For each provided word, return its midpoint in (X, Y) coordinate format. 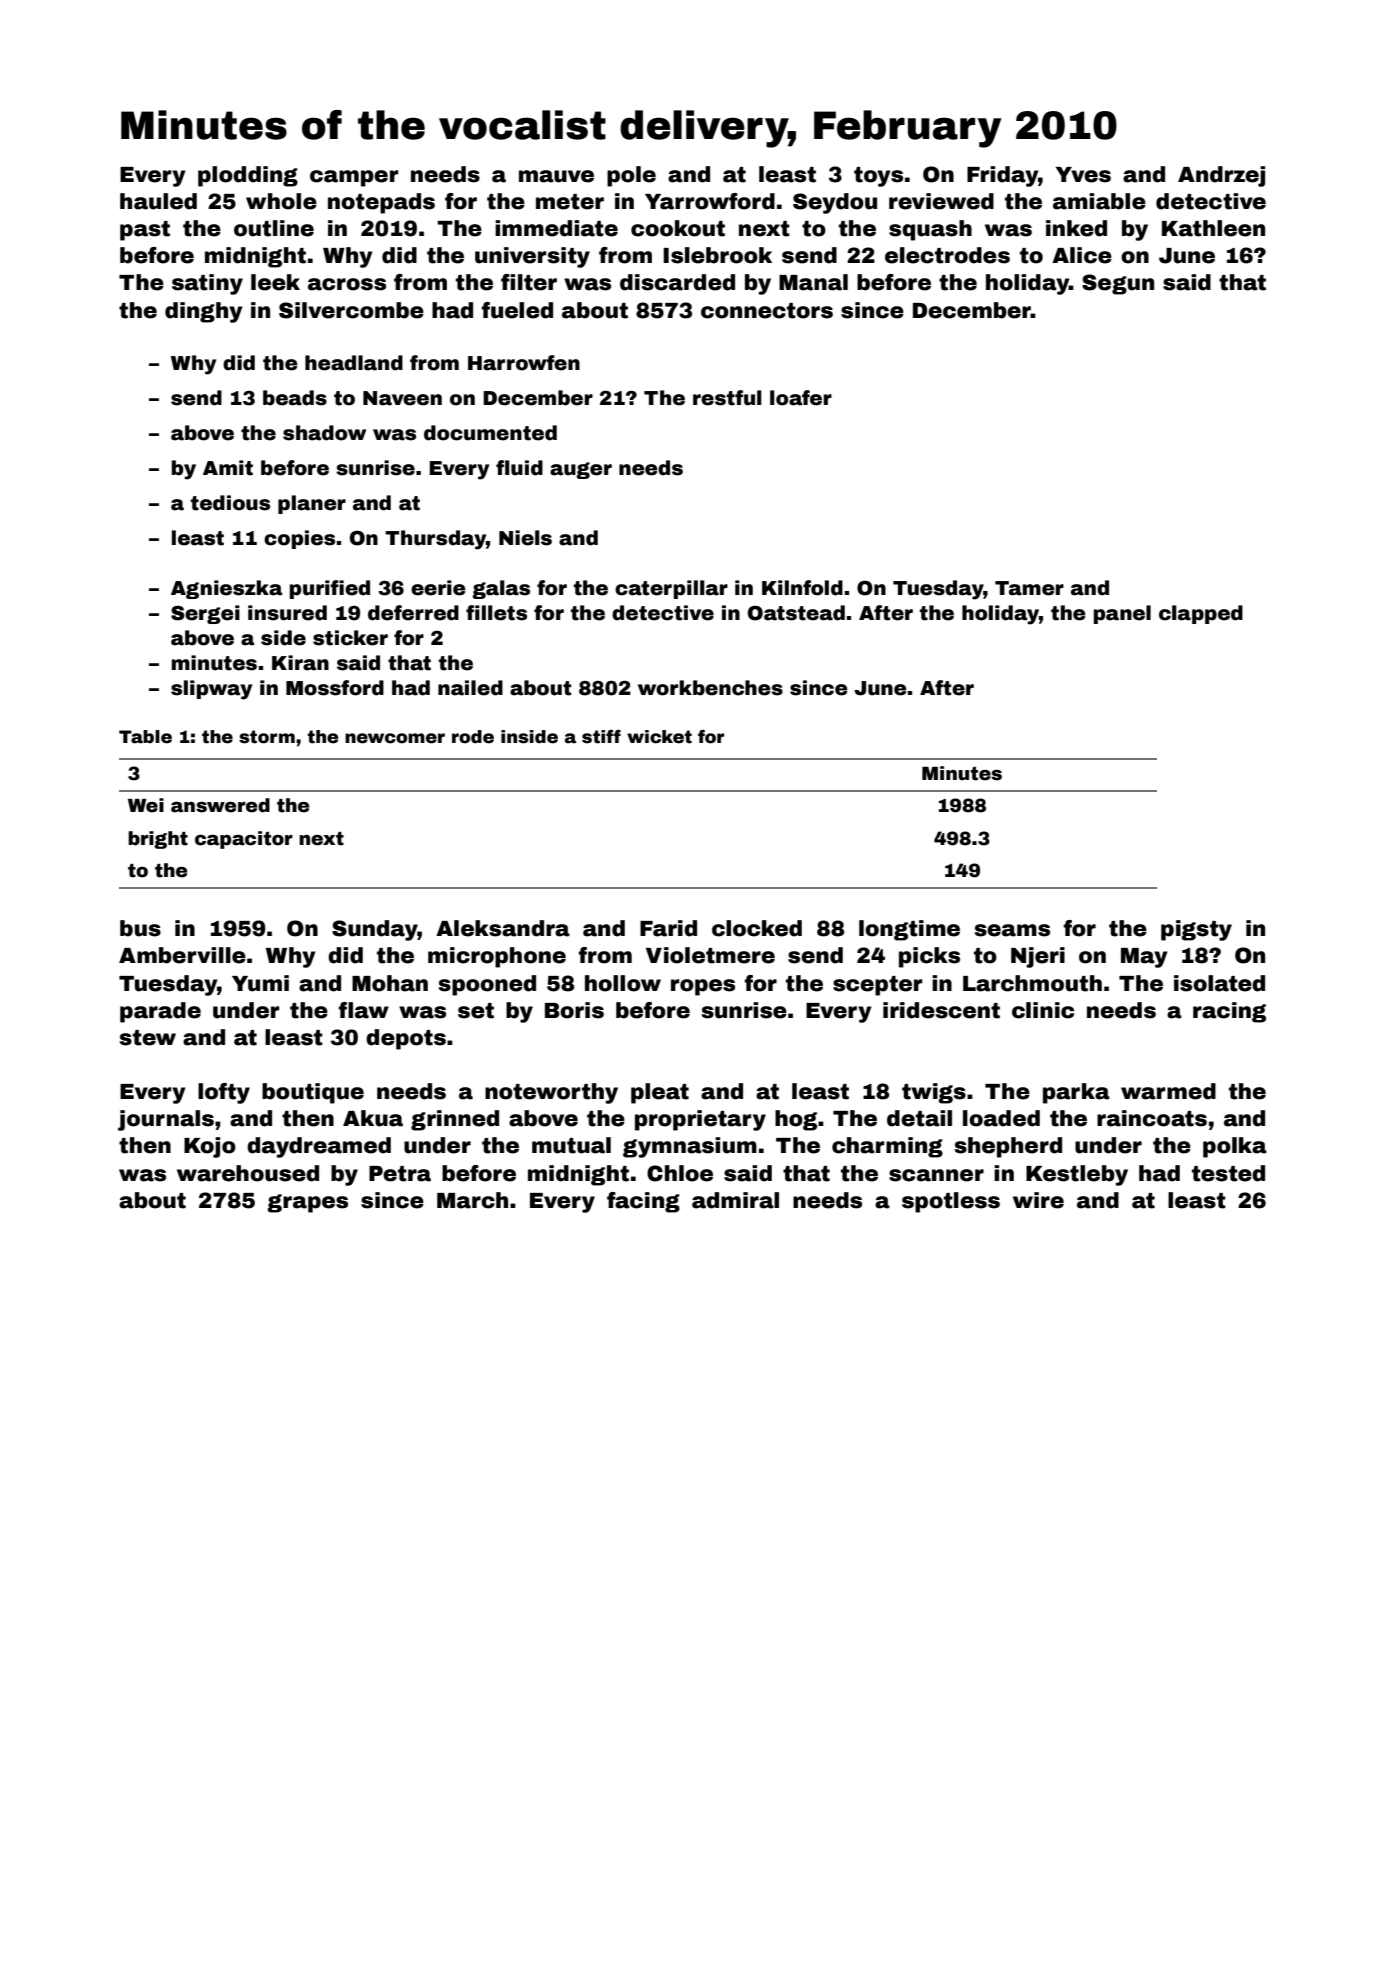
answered (220, 805)
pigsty (1196, 930)
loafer (801, 398)
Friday (1002, 176)
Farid (668, 928)
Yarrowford (710, 201)
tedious (230, 503)
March (472, 1200)
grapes (307, 1203)
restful (727, 398)
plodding (248, 176)
